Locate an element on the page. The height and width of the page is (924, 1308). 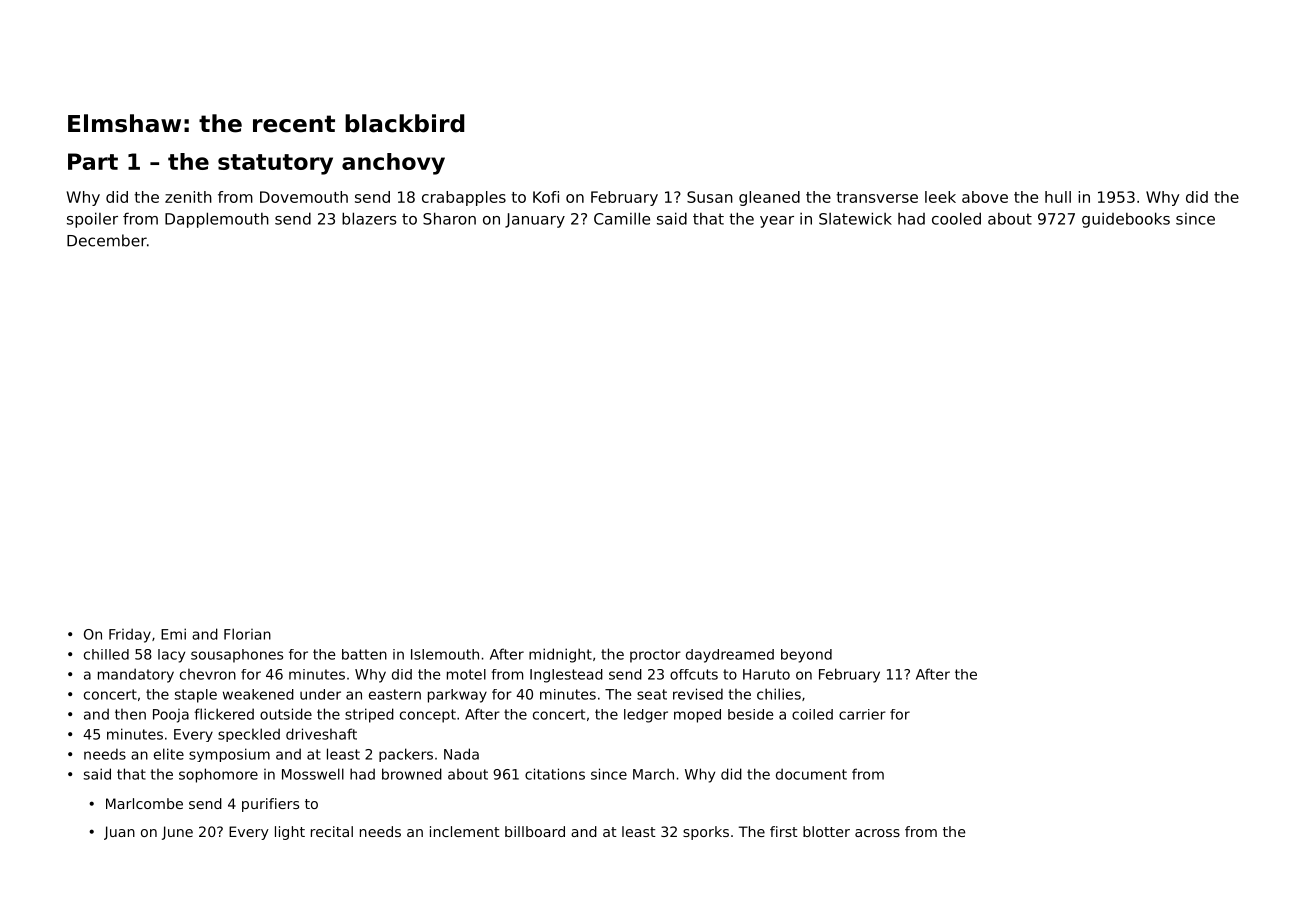
Florian is located at coordinates (247, 634).
